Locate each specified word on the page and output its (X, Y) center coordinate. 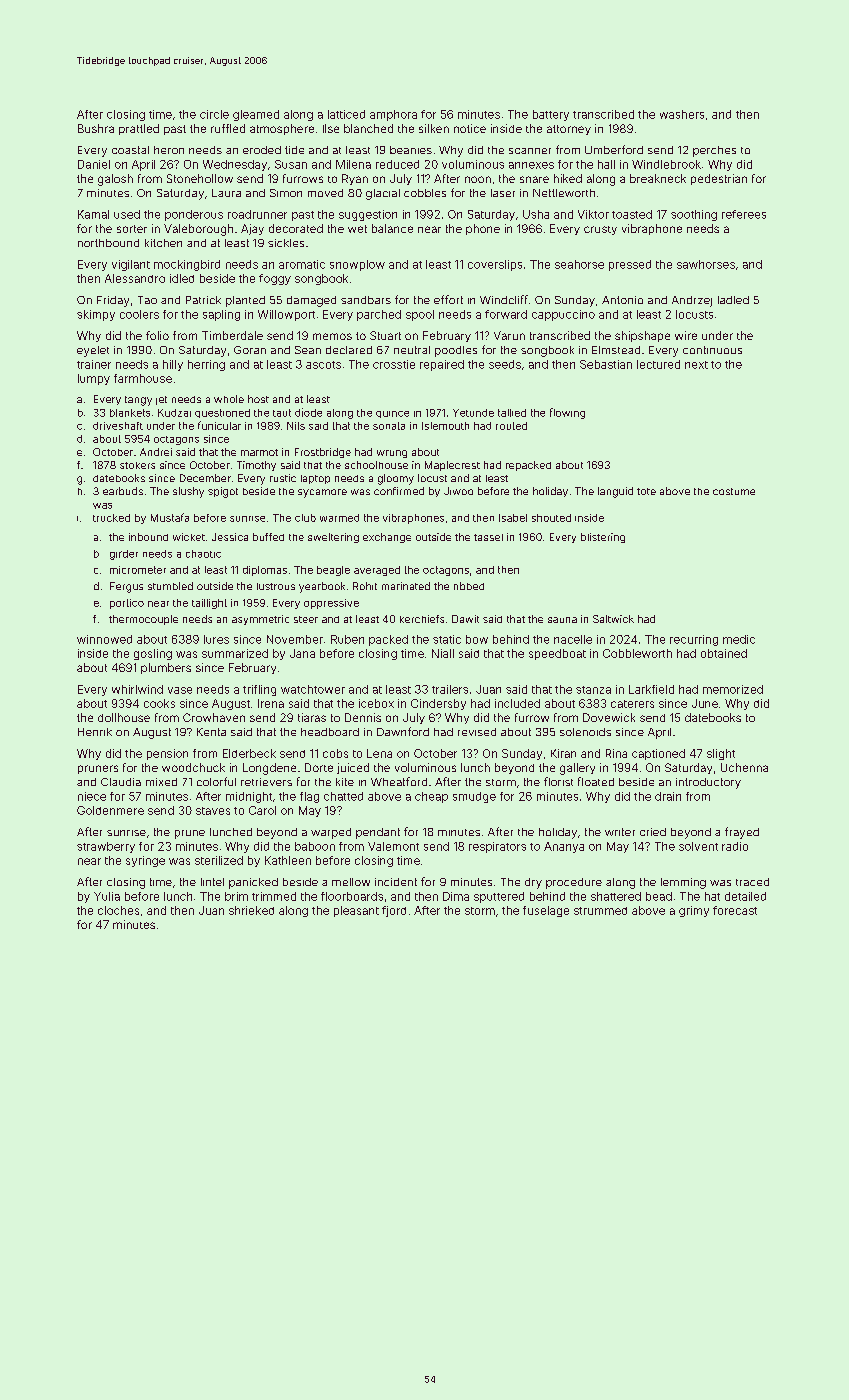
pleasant (356, 911)
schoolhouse (376, 465)
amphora (393, 115)
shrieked (251, 910)
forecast (735, 910)
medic (739, 639)
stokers (137, 465)
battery (551, 115)
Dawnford (403, 731)
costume (734, 491)
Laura (226, 193)
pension (167, 754)
